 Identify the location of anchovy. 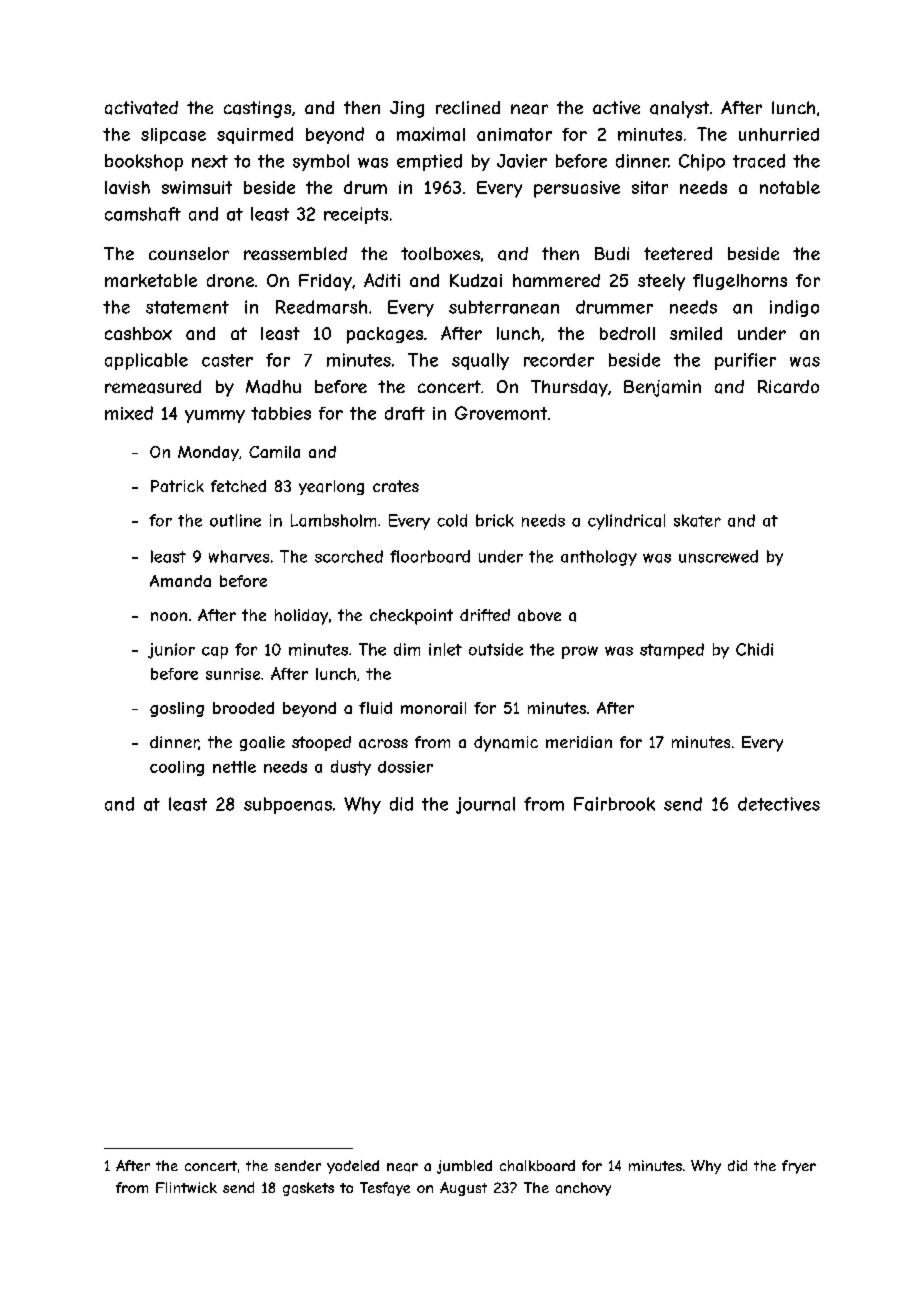
(583, 1189).
